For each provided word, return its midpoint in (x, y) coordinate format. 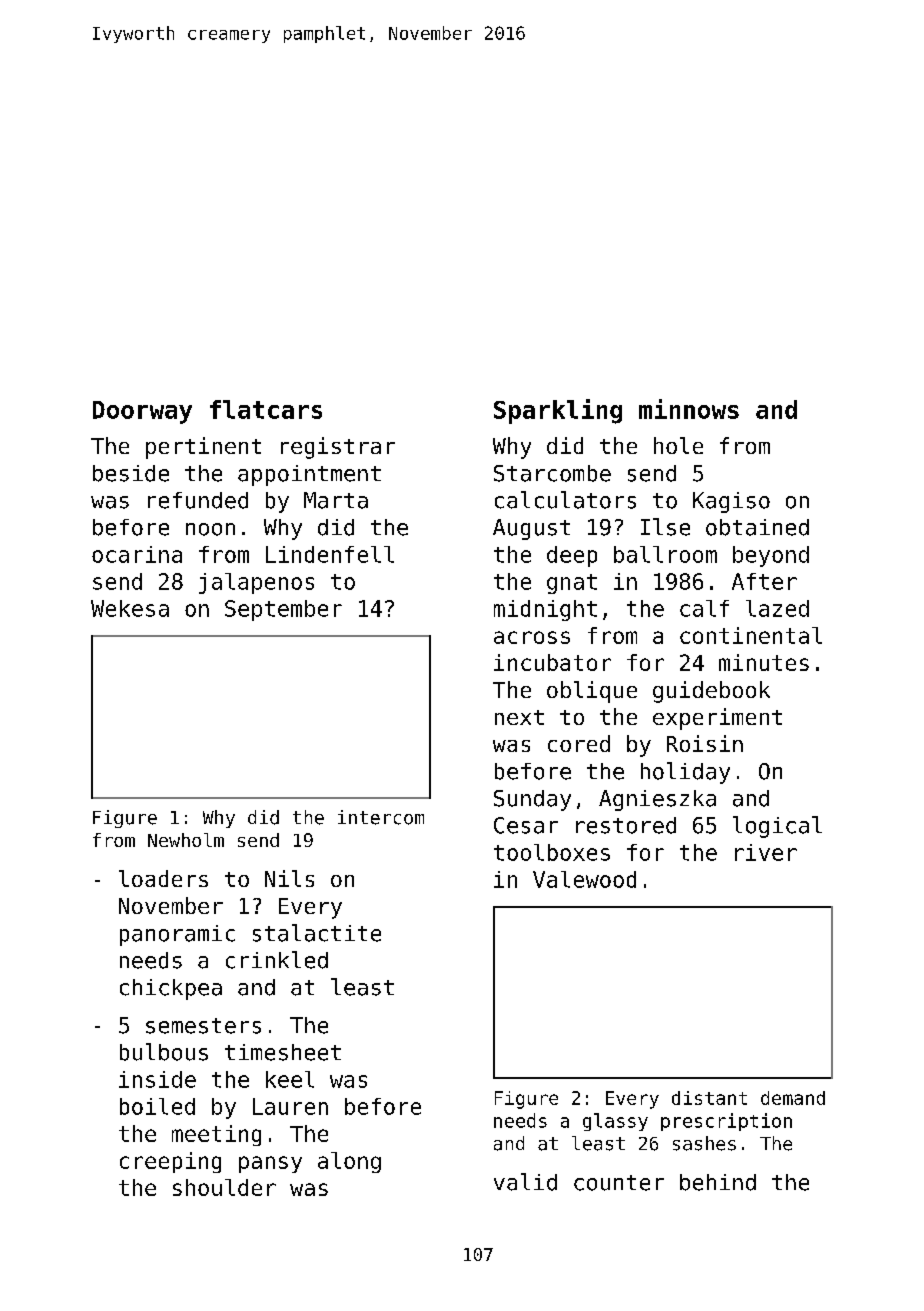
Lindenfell (330, 554)
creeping (170, 1162)
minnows (689, 409)
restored (626, 825)
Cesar (526, 825)
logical (777, 827)
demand (793, 1098)
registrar (338, 448)
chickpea (171, 989)
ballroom (665, 554)
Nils (289, 878)
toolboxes (552, 852)
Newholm (186, 840)
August (531, 529)
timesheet (283, 1052)
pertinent (203, 448)
